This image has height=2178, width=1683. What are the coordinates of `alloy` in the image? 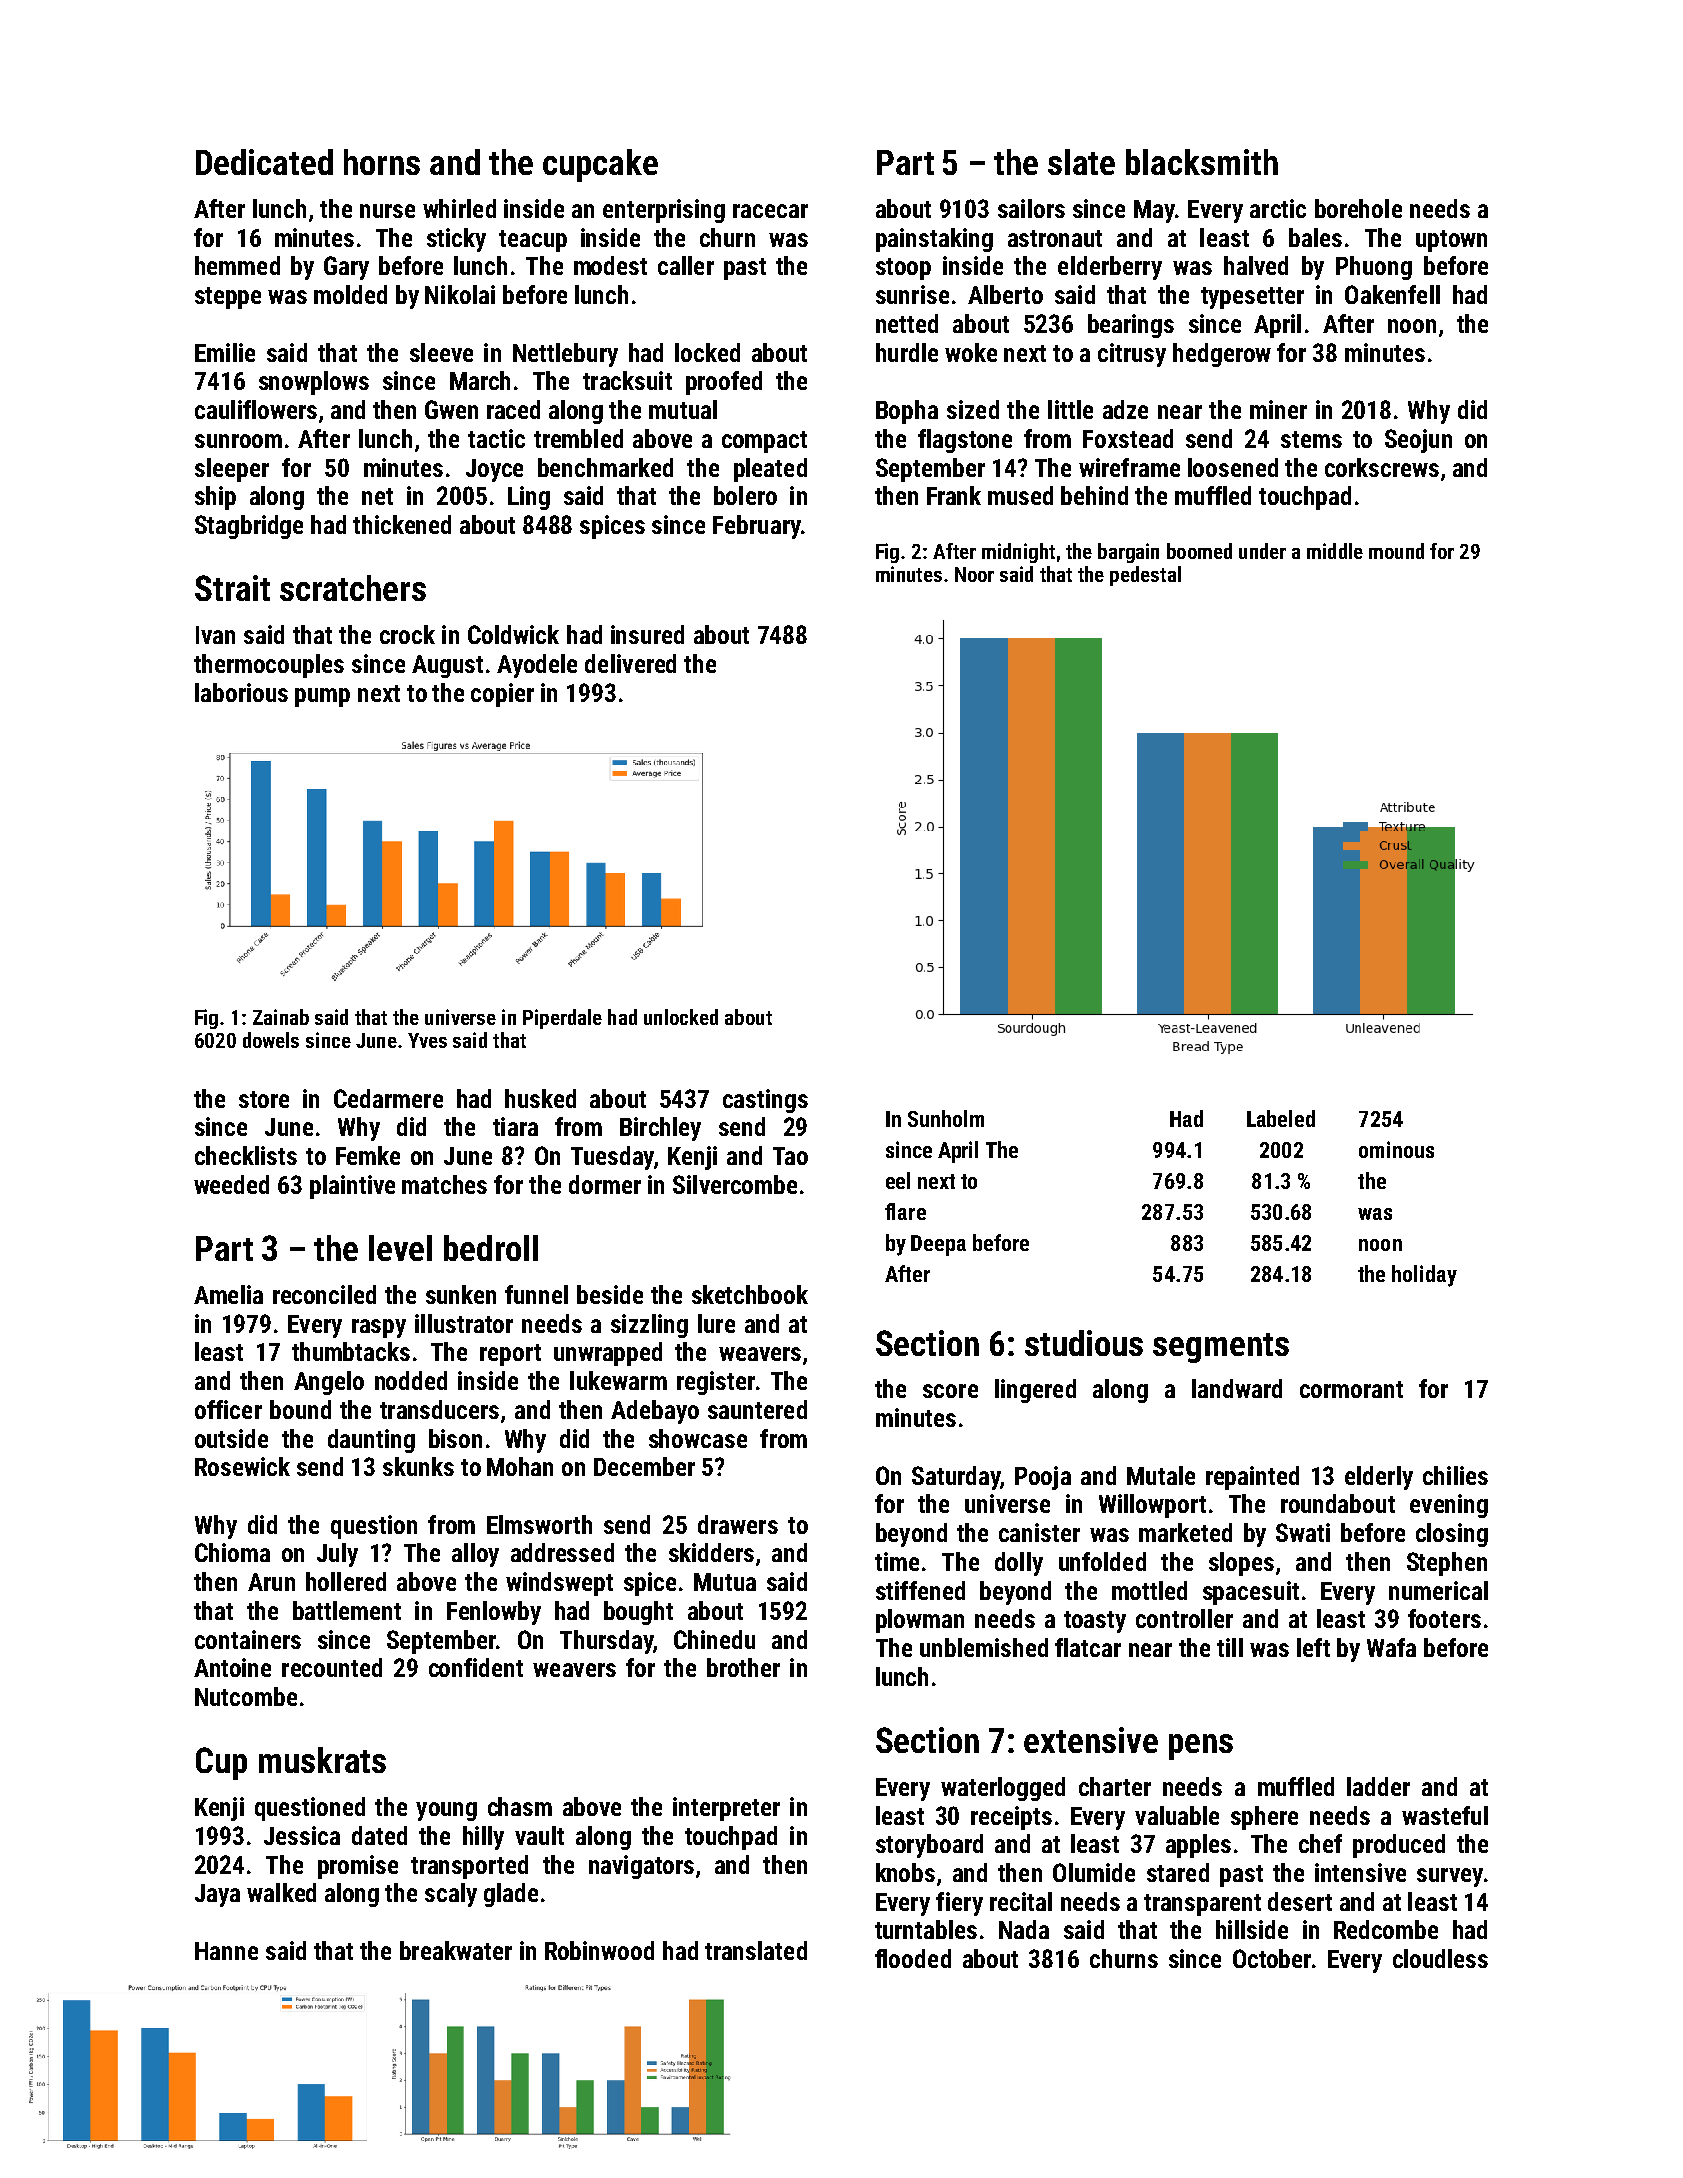 It's located at (475, 1555).
